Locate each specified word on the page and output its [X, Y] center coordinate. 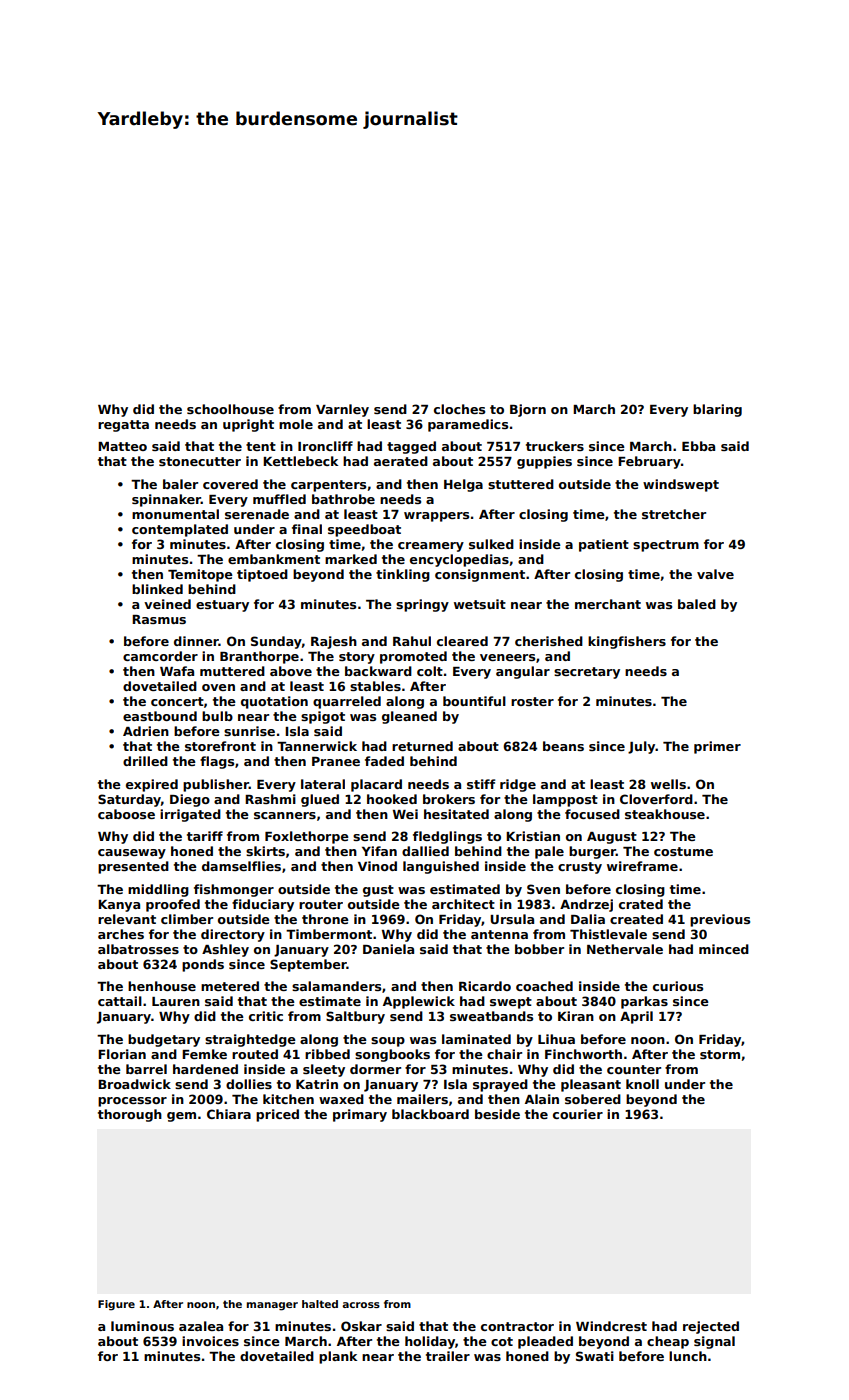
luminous [142, 1326]
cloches [459, 409]
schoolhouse [230, 409]
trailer [448, 1356]
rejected [711, 1327]
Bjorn [528, 410]
